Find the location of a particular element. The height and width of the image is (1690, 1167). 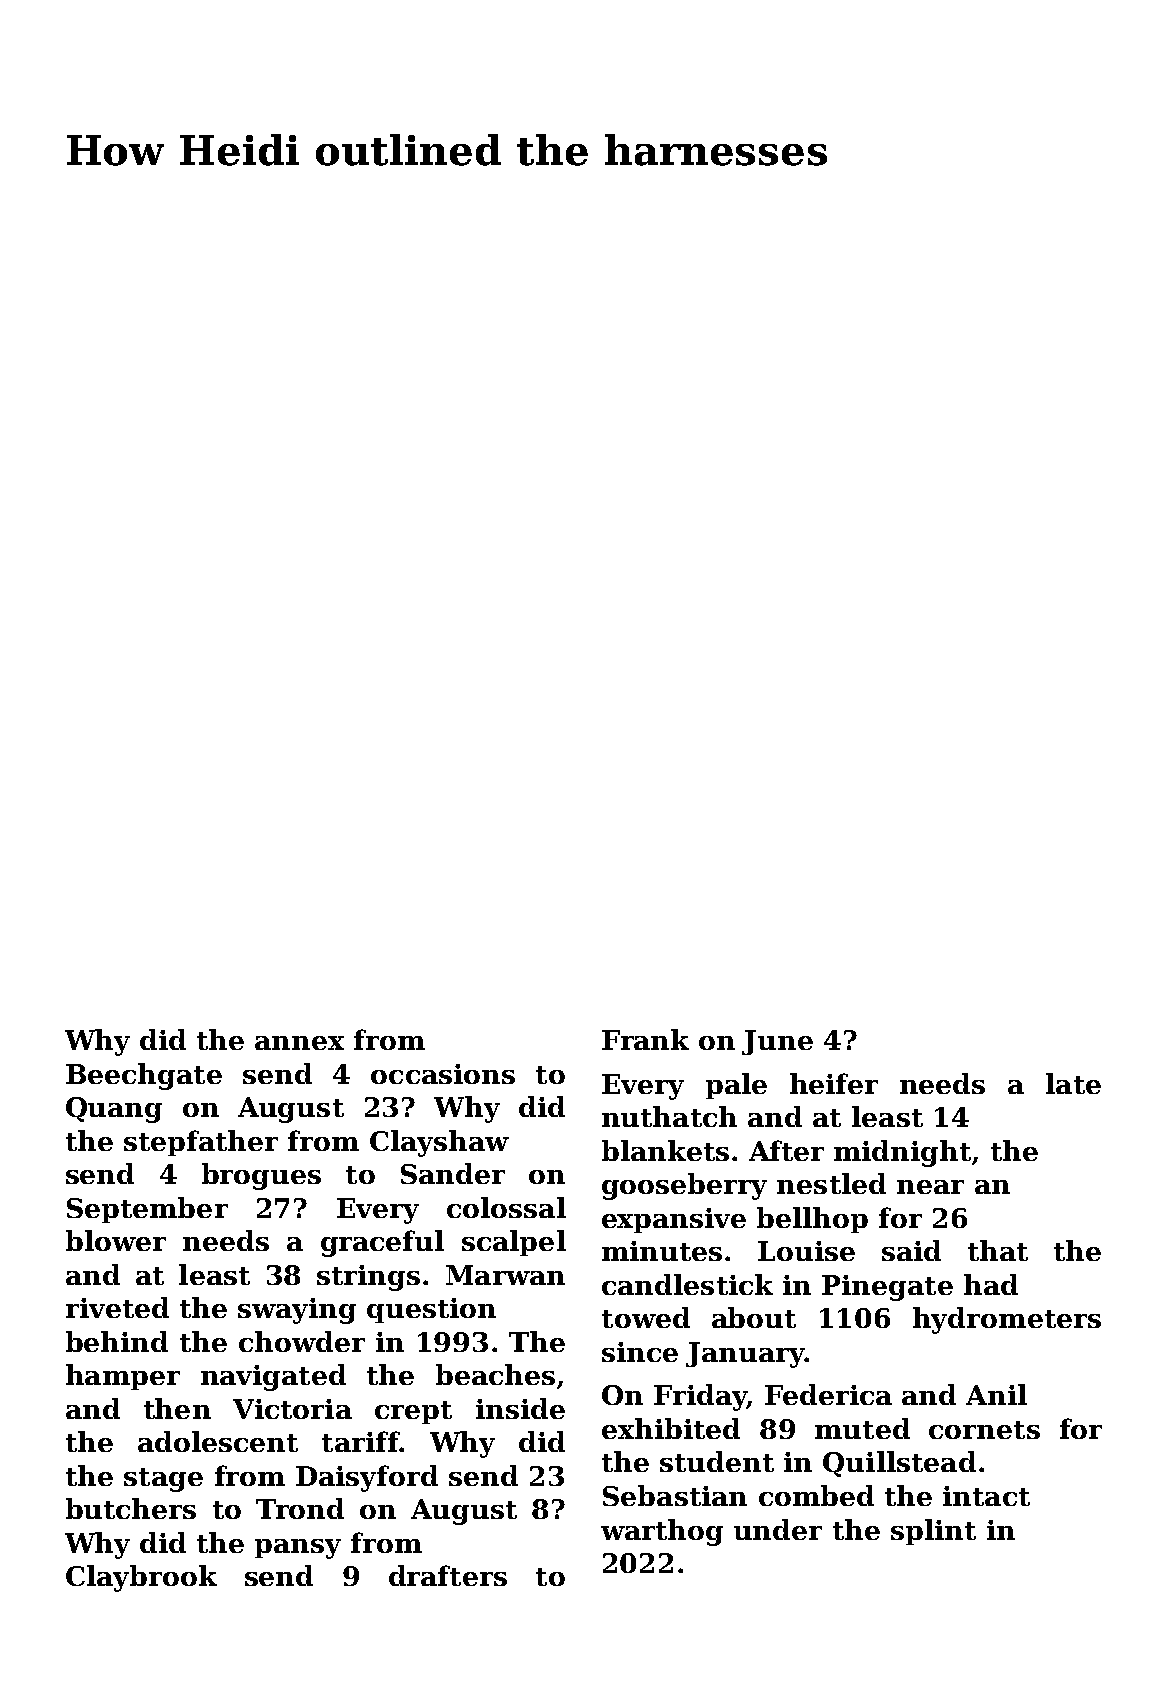

June is located at coordinates (777, 1042).
